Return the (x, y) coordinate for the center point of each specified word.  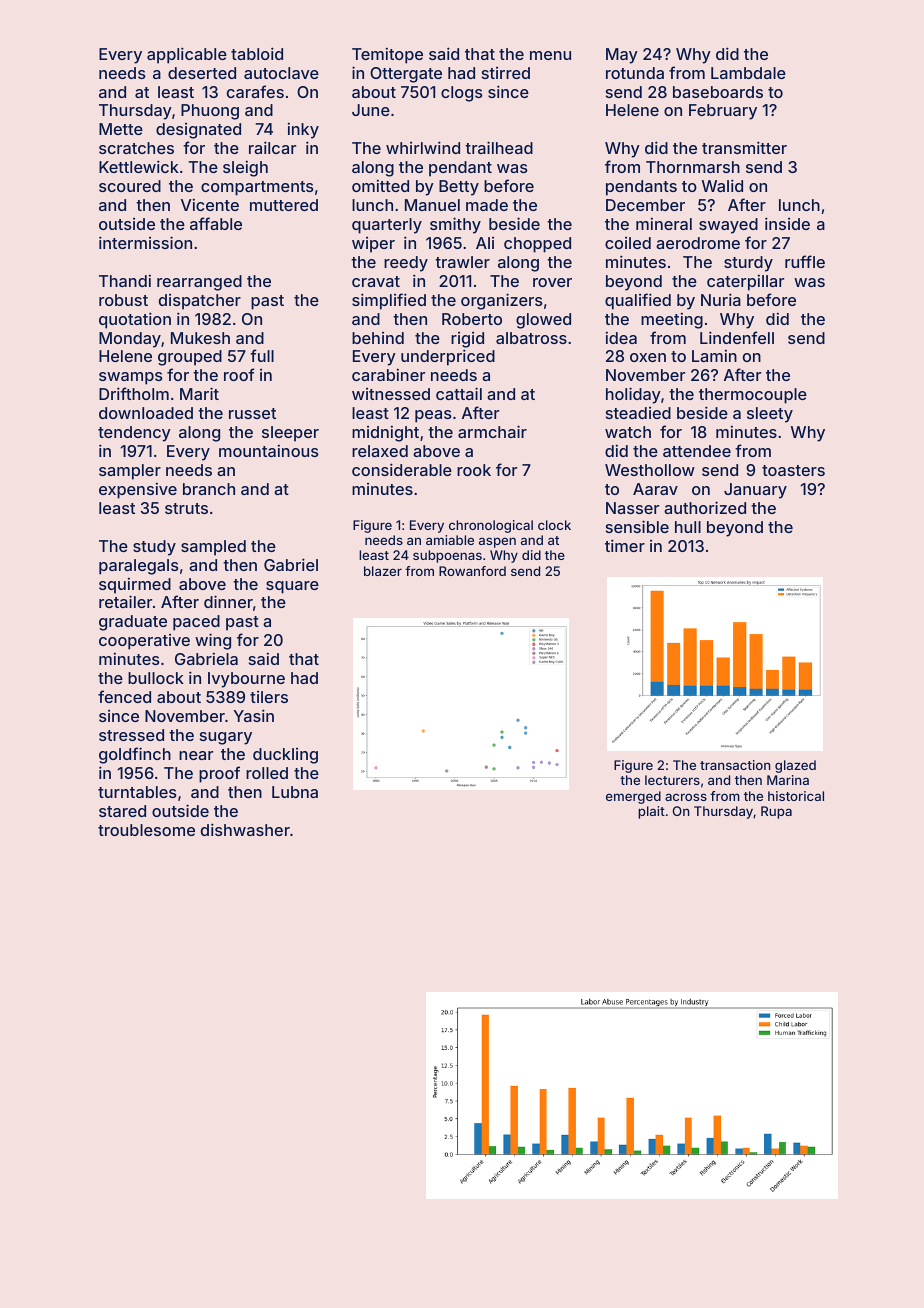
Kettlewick (139, 166)
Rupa (776, 812)
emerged (633, 797)
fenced (124, 696)
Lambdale (748, 73)
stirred (506, 73)
